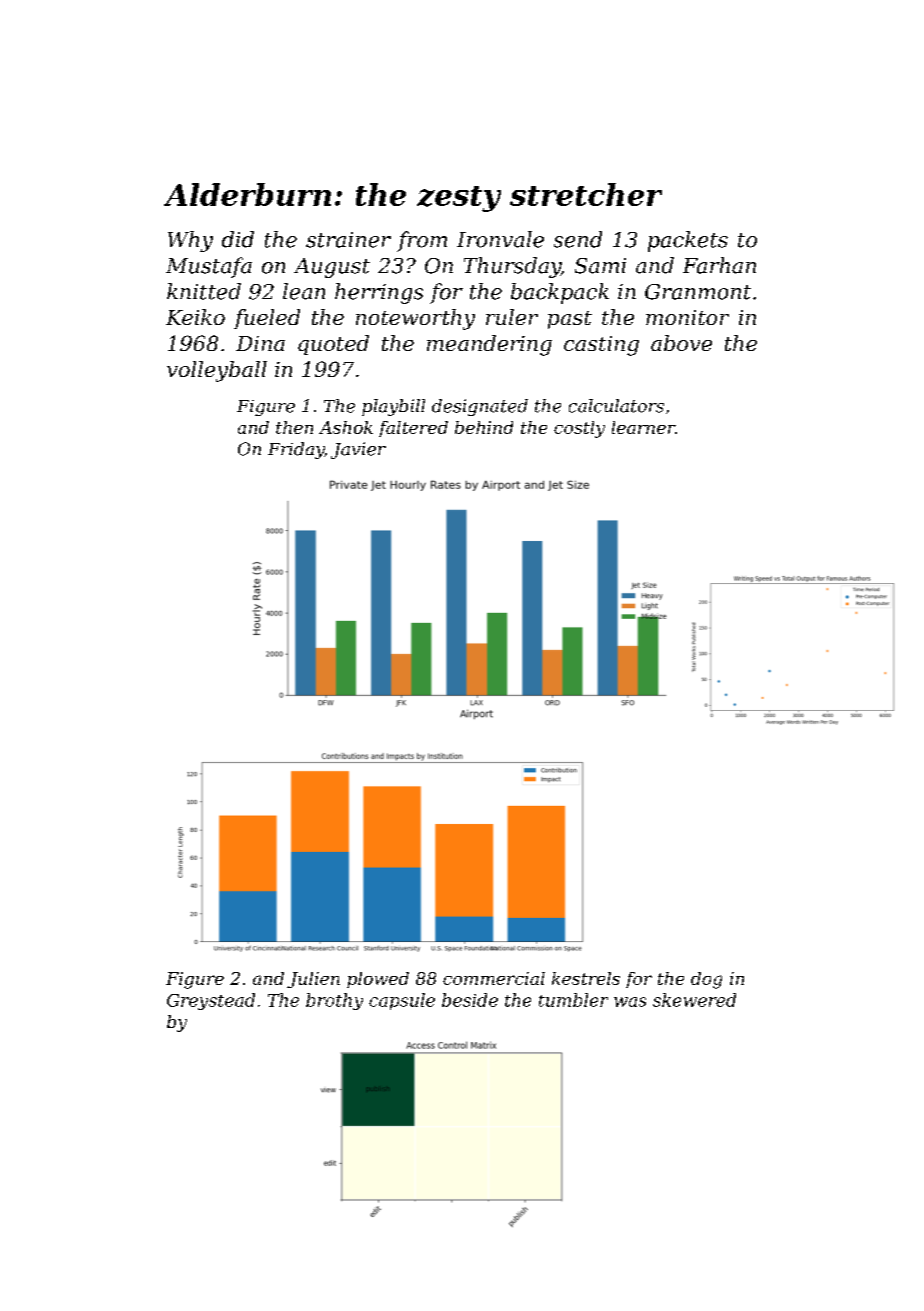  Describe the element at coordinates (480, 407) in the screenshot. I see `designated` at that location.
